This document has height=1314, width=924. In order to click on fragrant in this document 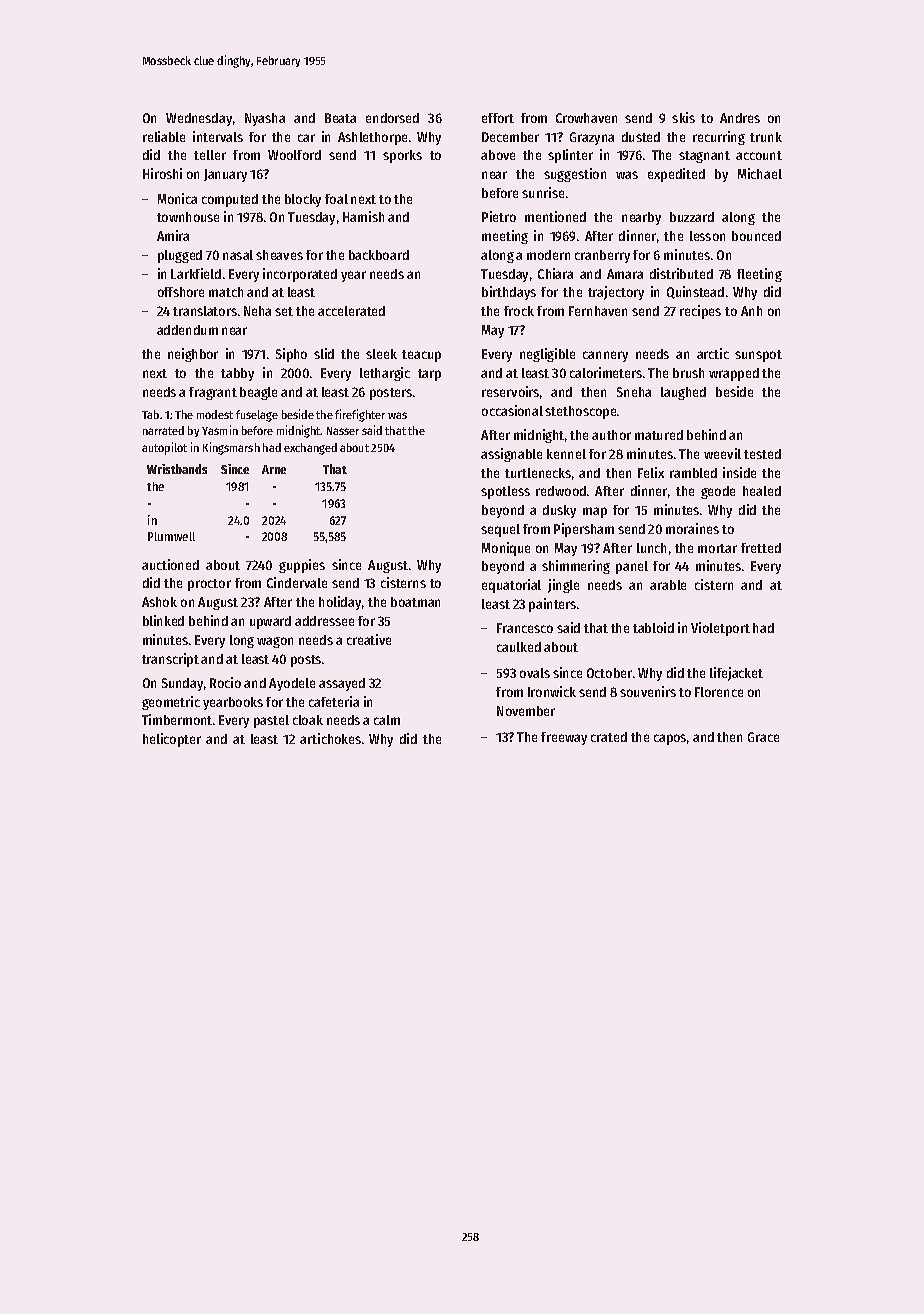, I will do `click(213, 393)`.
